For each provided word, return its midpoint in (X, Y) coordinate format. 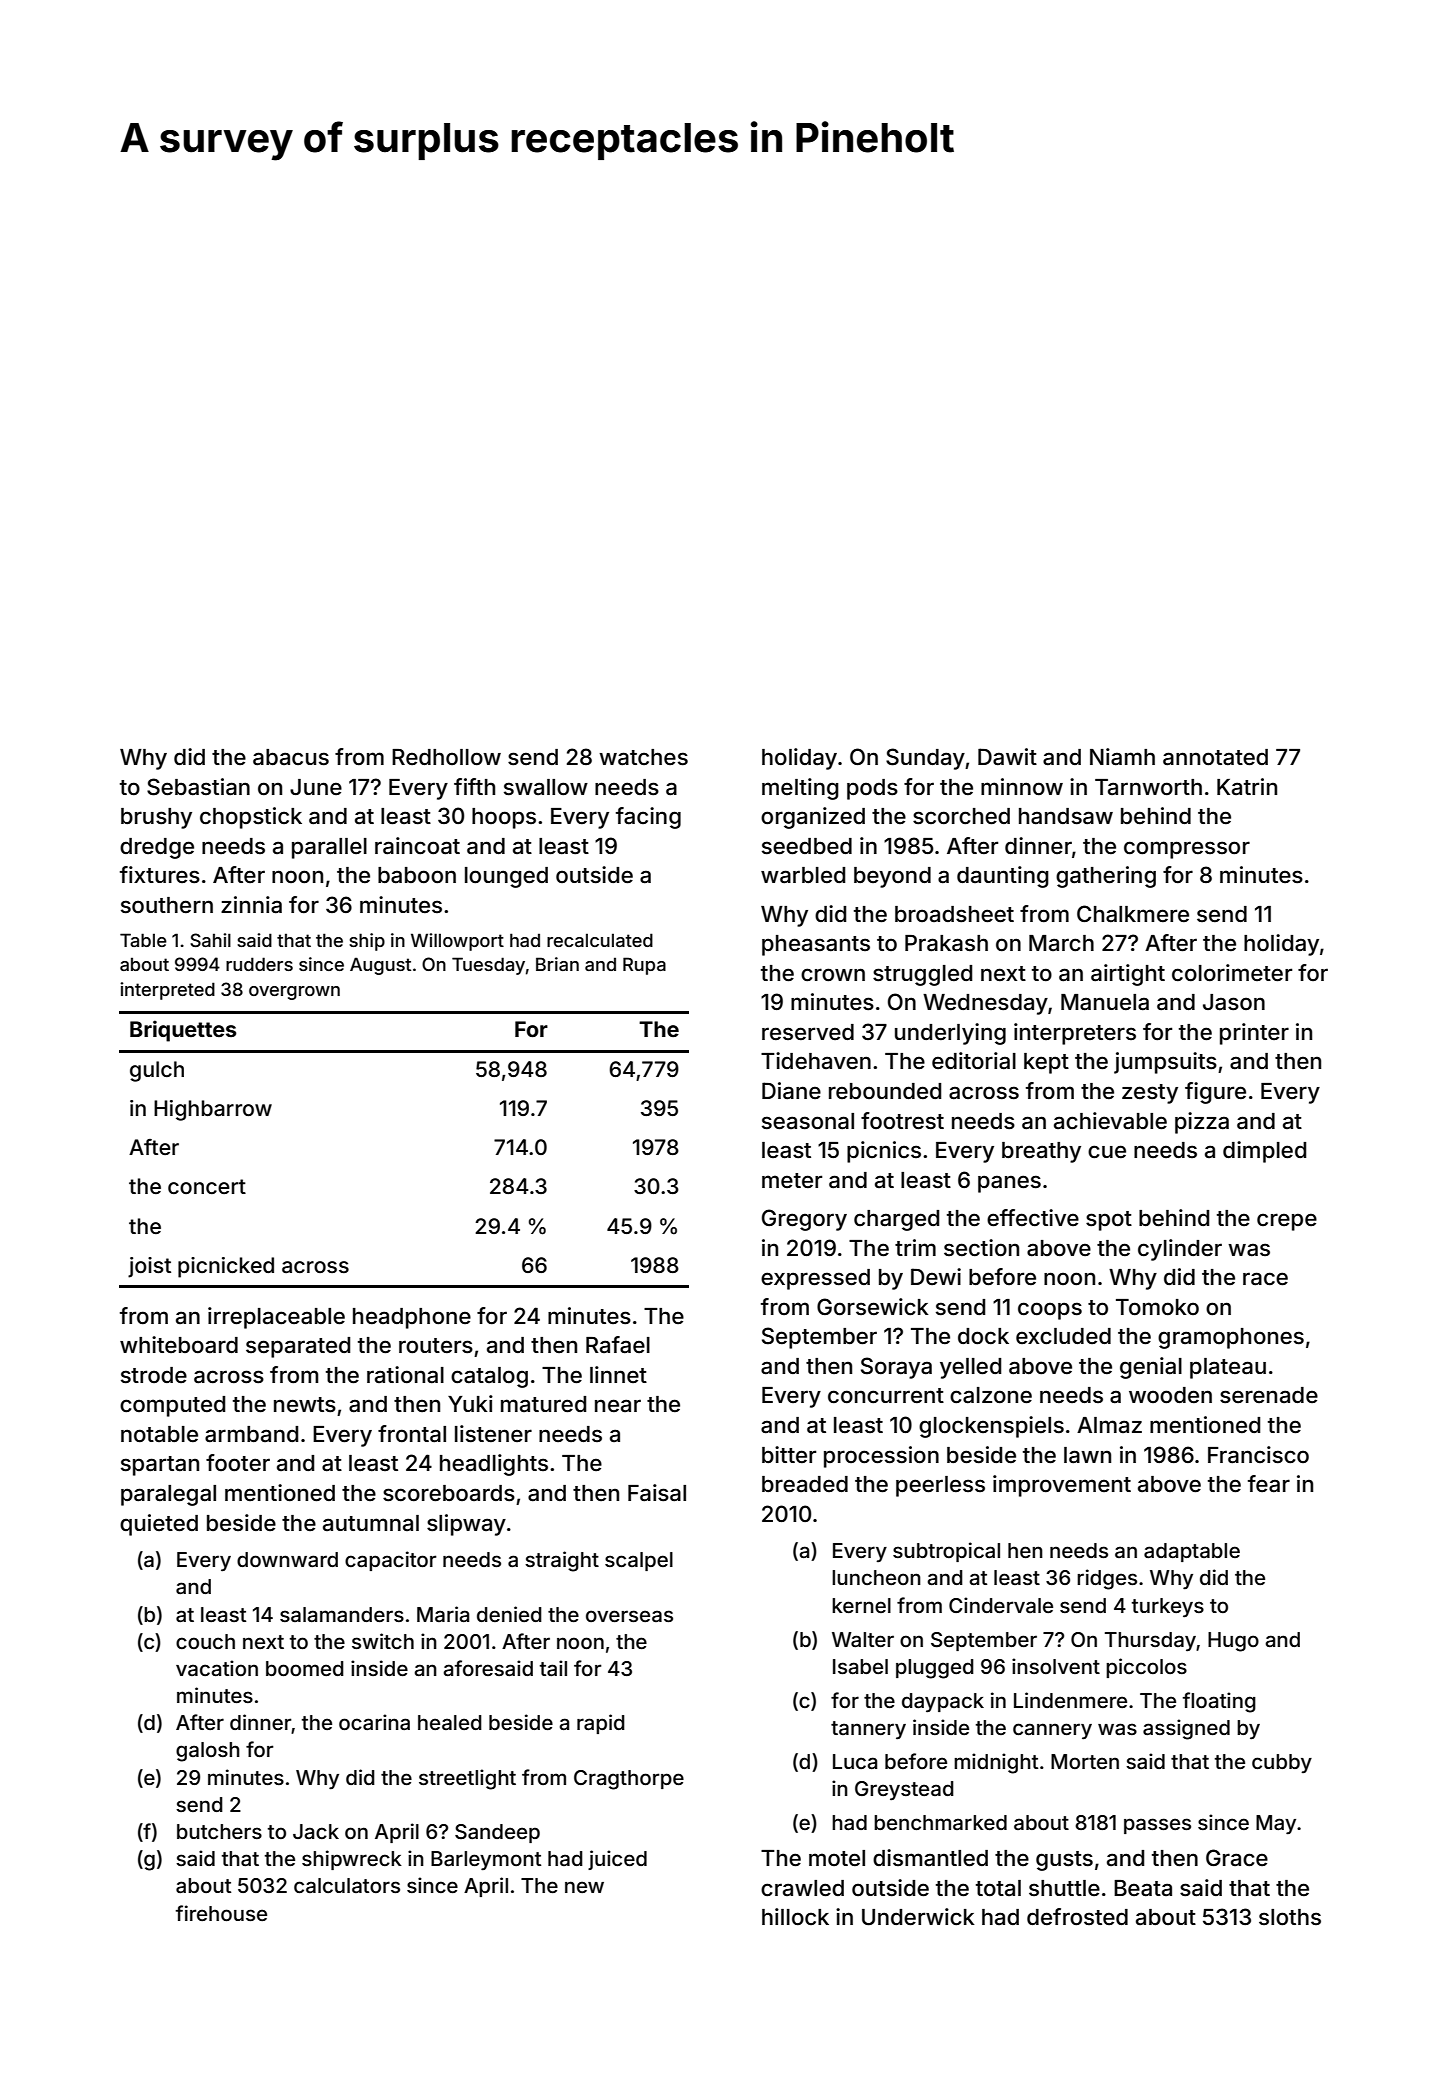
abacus (291, 757)
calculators (347, 1885)
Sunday (925, 759)
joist (149, 1267)
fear (1269, 1484)
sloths (1290, 1917)
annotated (1215, 757)
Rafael (618, 1345)
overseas (629, 1616)
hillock (795, 1917)
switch (383, 1641)
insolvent (1056, 1666)
